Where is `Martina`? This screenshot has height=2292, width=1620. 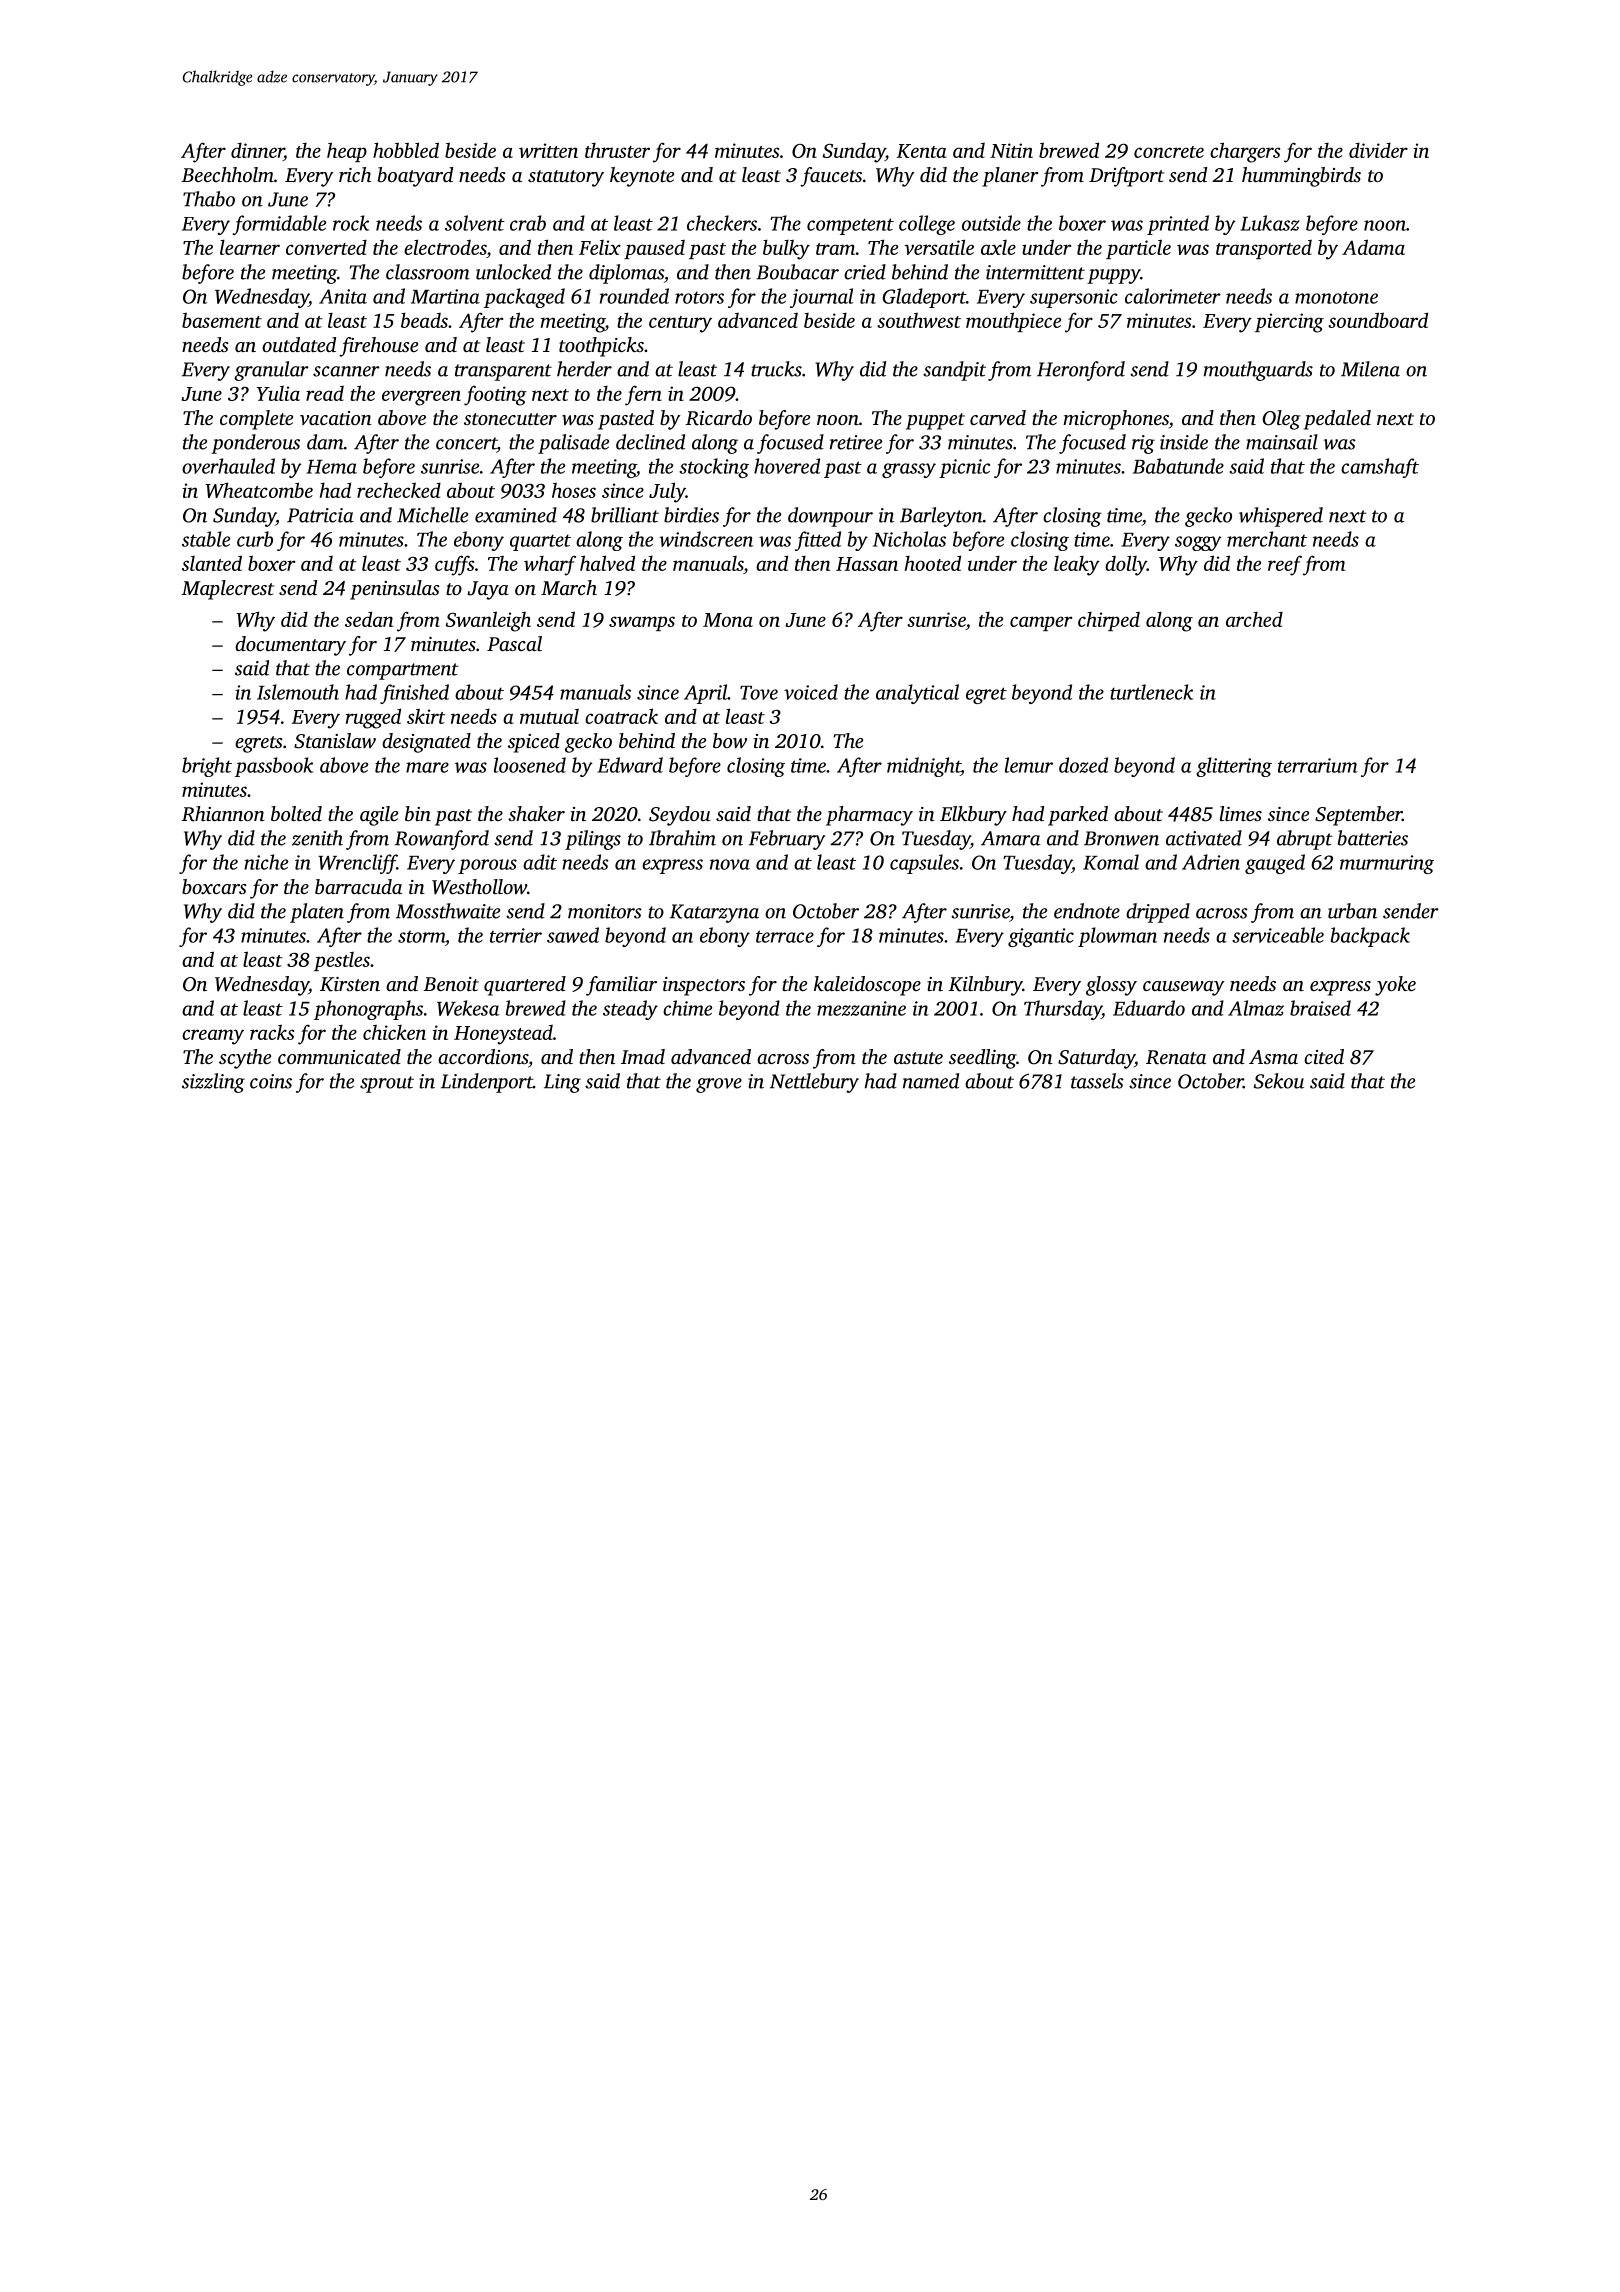 Martina is located at coordinates (445, 296).
